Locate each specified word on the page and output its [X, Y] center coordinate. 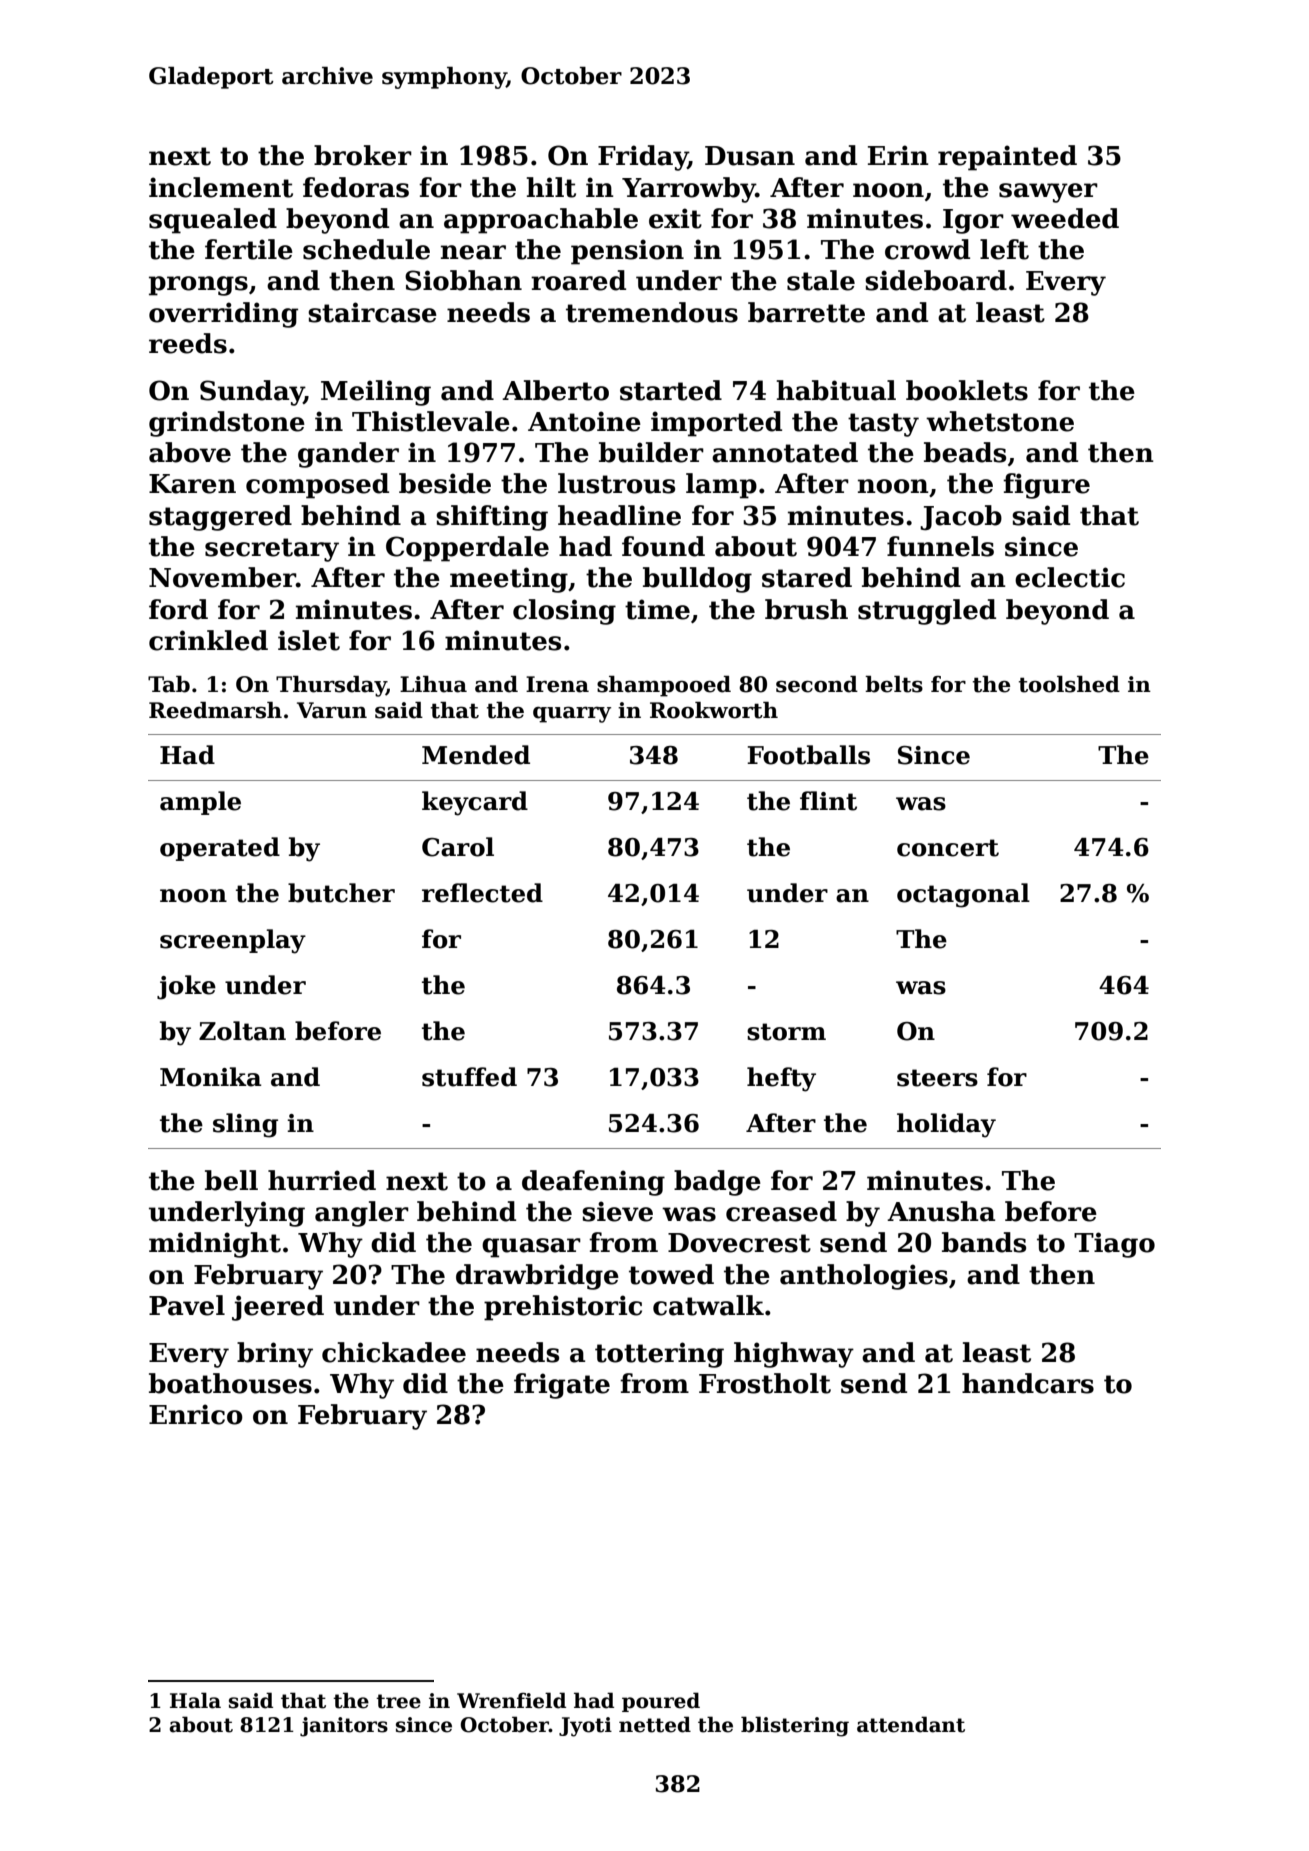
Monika [211, 1077]
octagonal [963, 895]
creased [781, 1211]
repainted [1007, 158]
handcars [1028, 1383]
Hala [195, 1700]
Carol [458, 847]
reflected [482, 893]
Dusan [750, 156]
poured [661, 1702]
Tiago [1114, 1245]
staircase [372, 312]
